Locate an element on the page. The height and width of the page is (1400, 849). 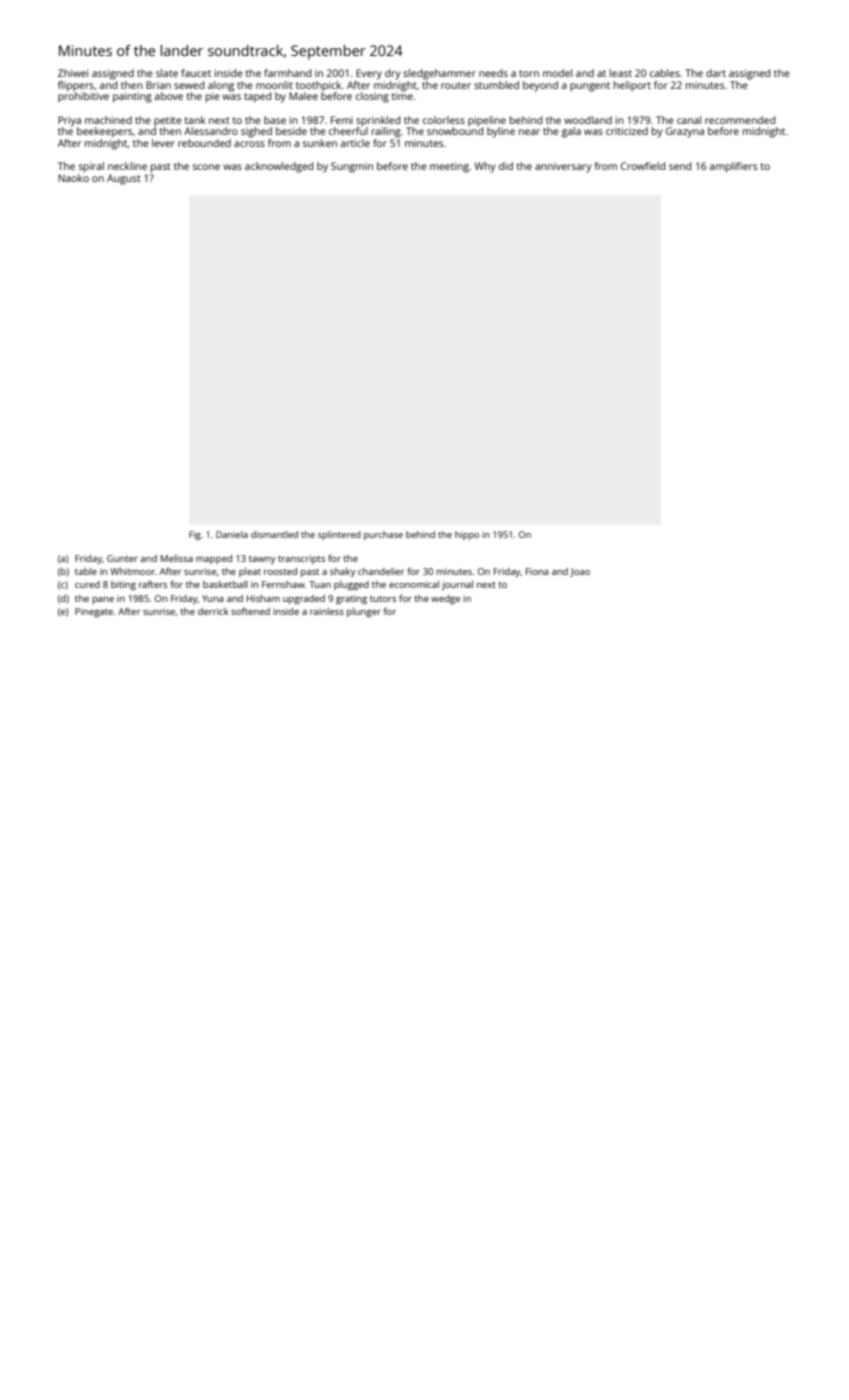
journal is located at coordinates (457, 585).
